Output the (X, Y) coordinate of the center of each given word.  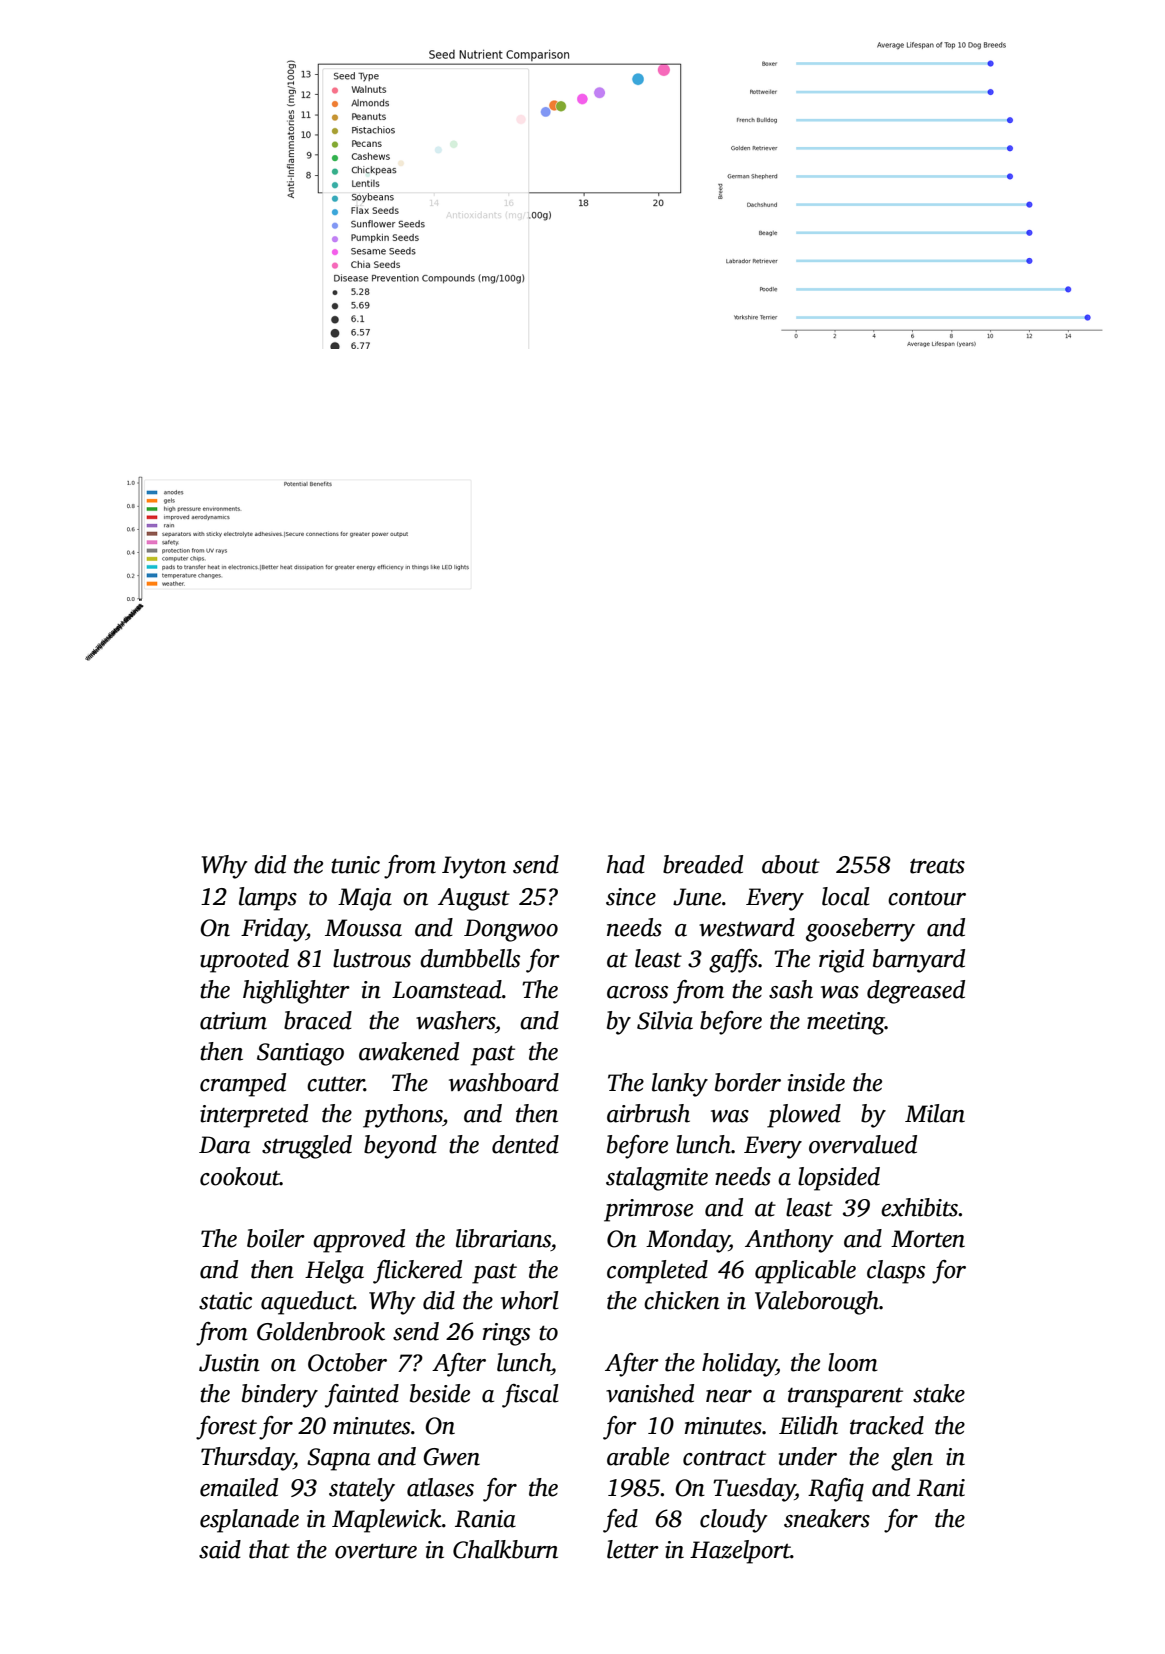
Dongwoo (511, 930)
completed (657, 1272)
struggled (307, 1147)
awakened (409, 1051)
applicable (805, 1272)
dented (525, 1144)
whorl (530, 1300)
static (225, 1301)
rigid (841, 961)
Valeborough (817, 1303)
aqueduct (307, 1303)
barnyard (919, 961)
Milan (935, 1113)
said (220, 1549)
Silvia (665, 1020)
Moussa (363, 928)
